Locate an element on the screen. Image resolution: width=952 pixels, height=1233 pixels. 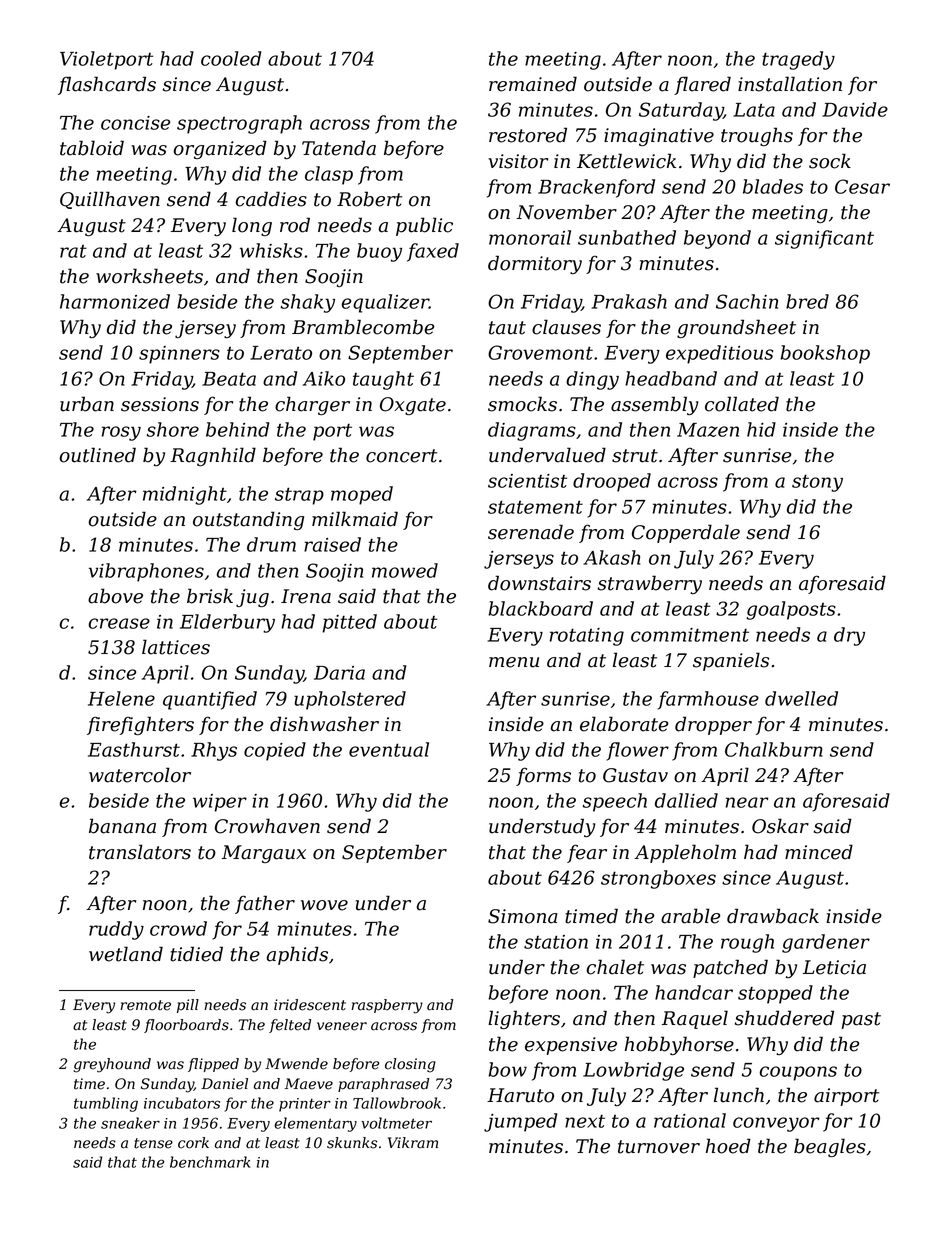
coupons is located at coordinates (798, 1073).
